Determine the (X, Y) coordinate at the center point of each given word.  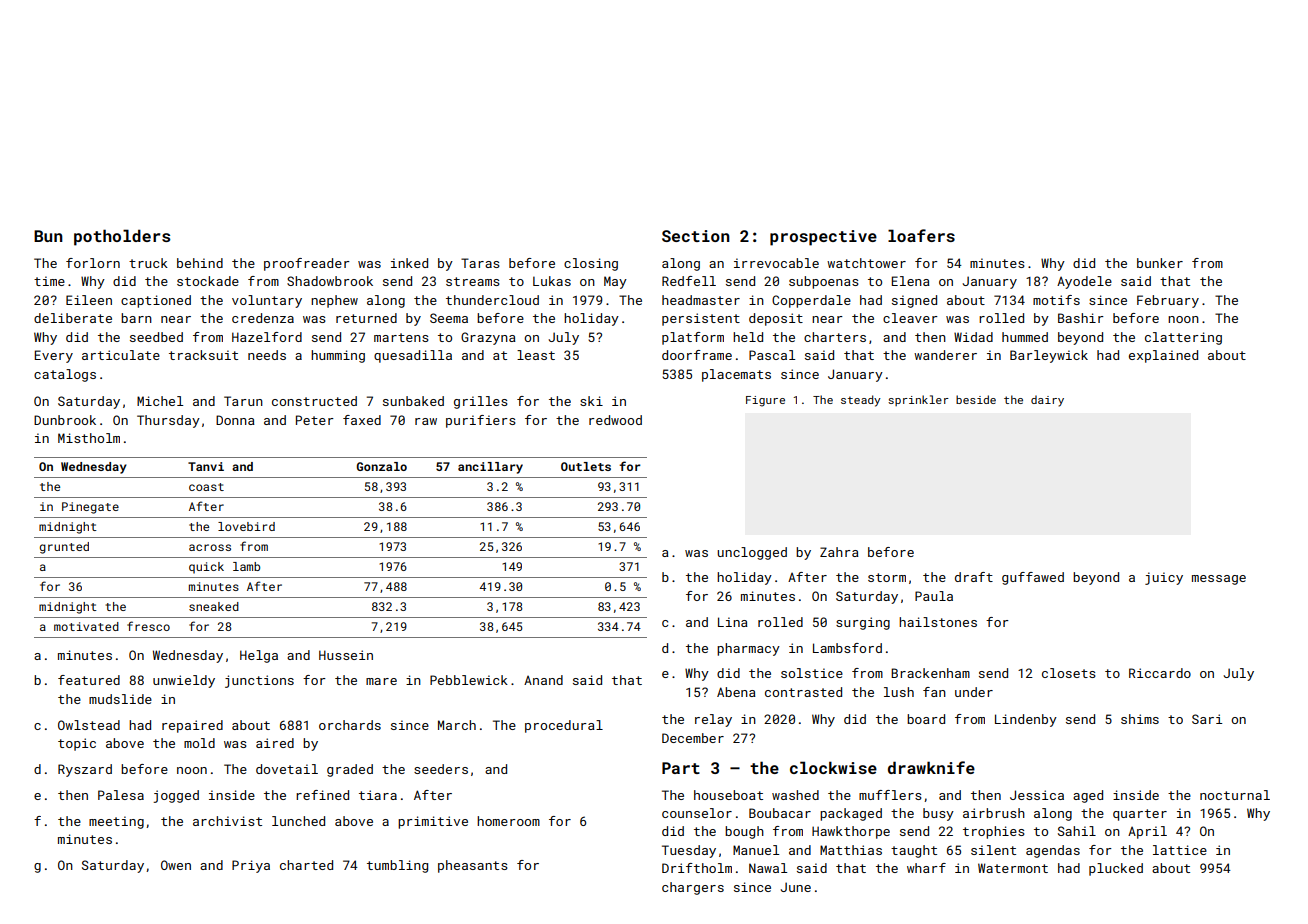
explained (1163, 356)
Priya (251, 866)
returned (366, 318)
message (1219, 580)
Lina (733, 622)
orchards (350, 725)
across (210, 547)
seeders (441, 769)
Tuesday (689, 851)
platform (693, 338)
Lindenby (1026, 720)
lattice (1180, 850)
